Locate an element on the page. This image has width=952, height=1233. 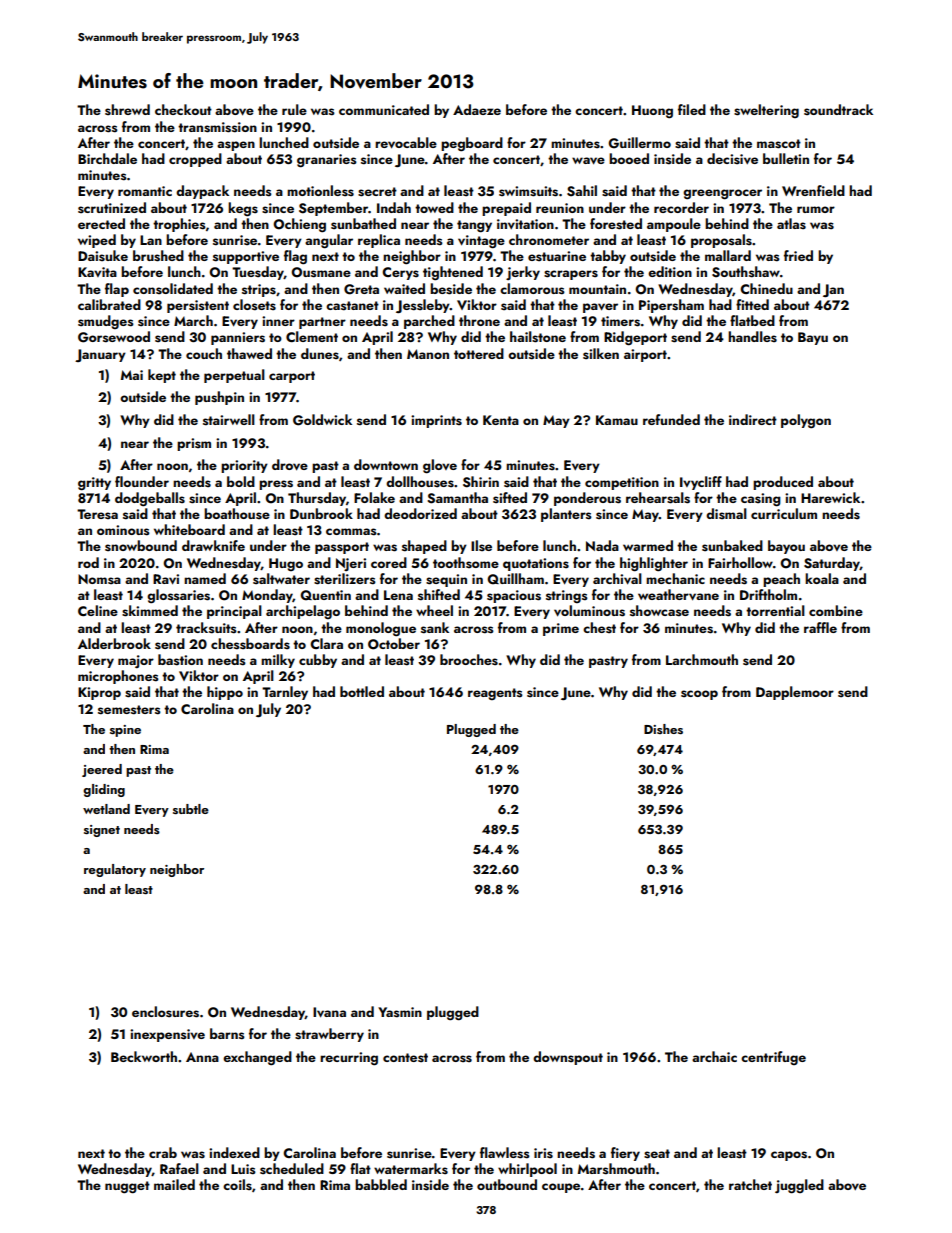
Bayu is located at coordinates (813, 338).
